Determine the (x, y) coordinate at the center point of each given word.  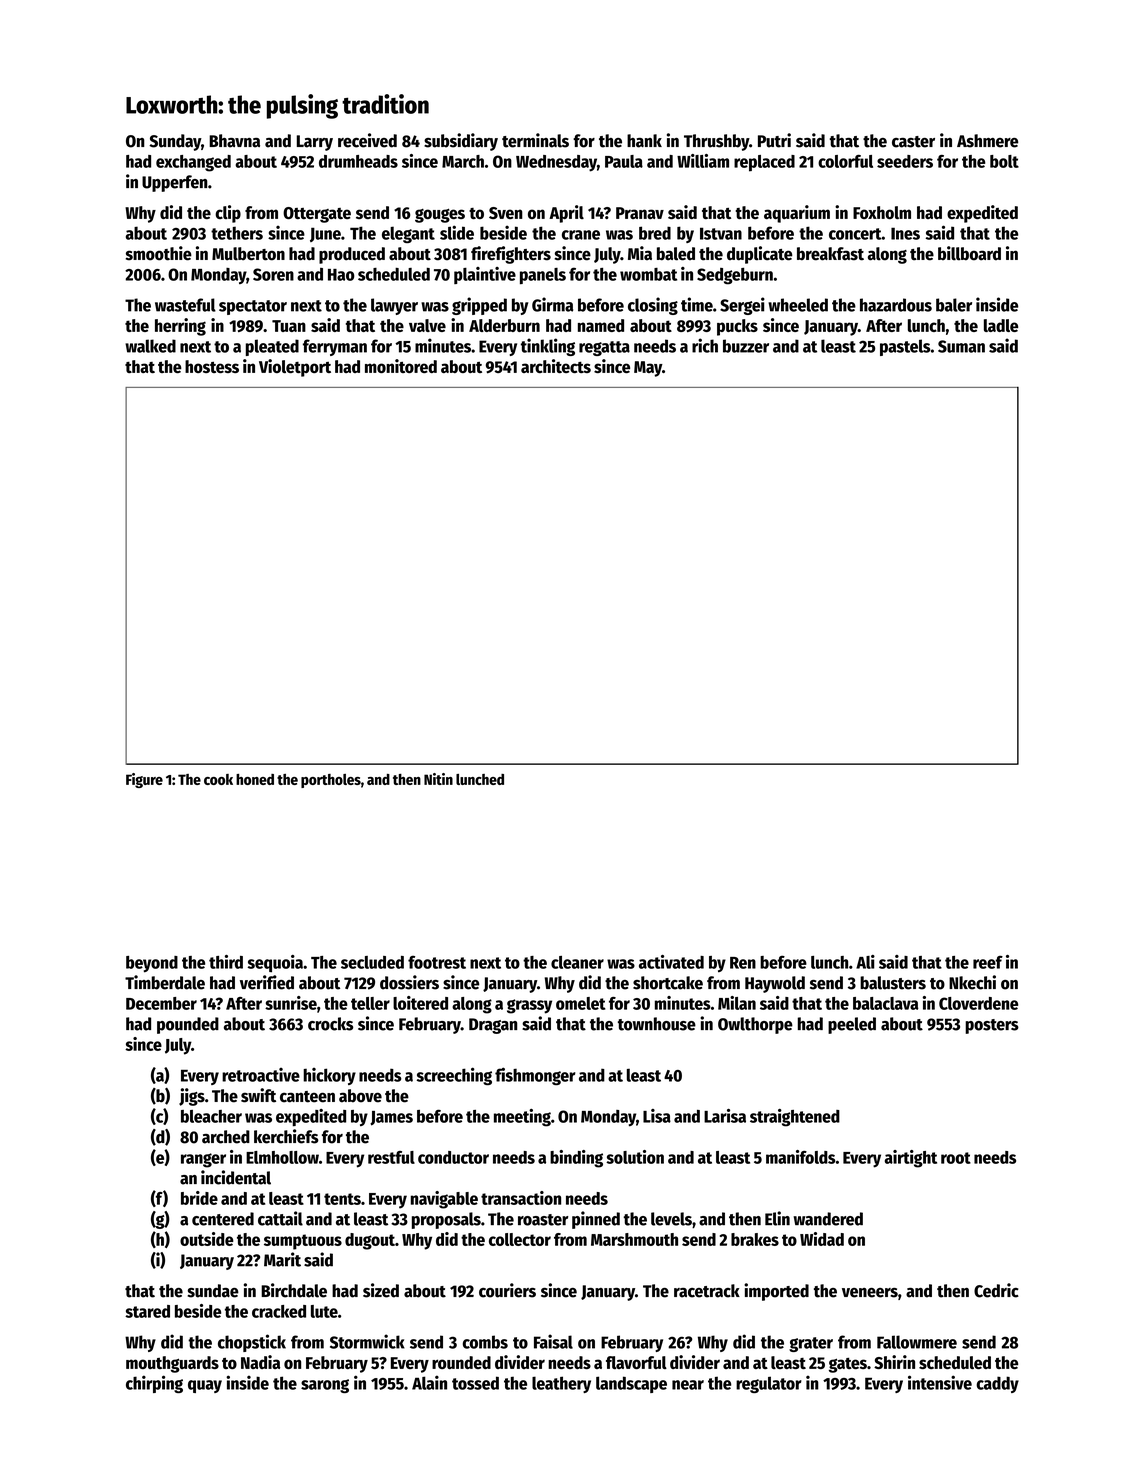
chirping (154, 1384)
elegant (408, 234)
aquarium (797, 214)
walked (150, 346)
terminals (535, 140)
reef (988, 962)
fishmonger (535, 1076)
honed (255, 779)
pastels (905, 347)
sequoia (275, 964)
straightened (795, 1118)
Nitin (438, 779)
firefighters (511, 255)
